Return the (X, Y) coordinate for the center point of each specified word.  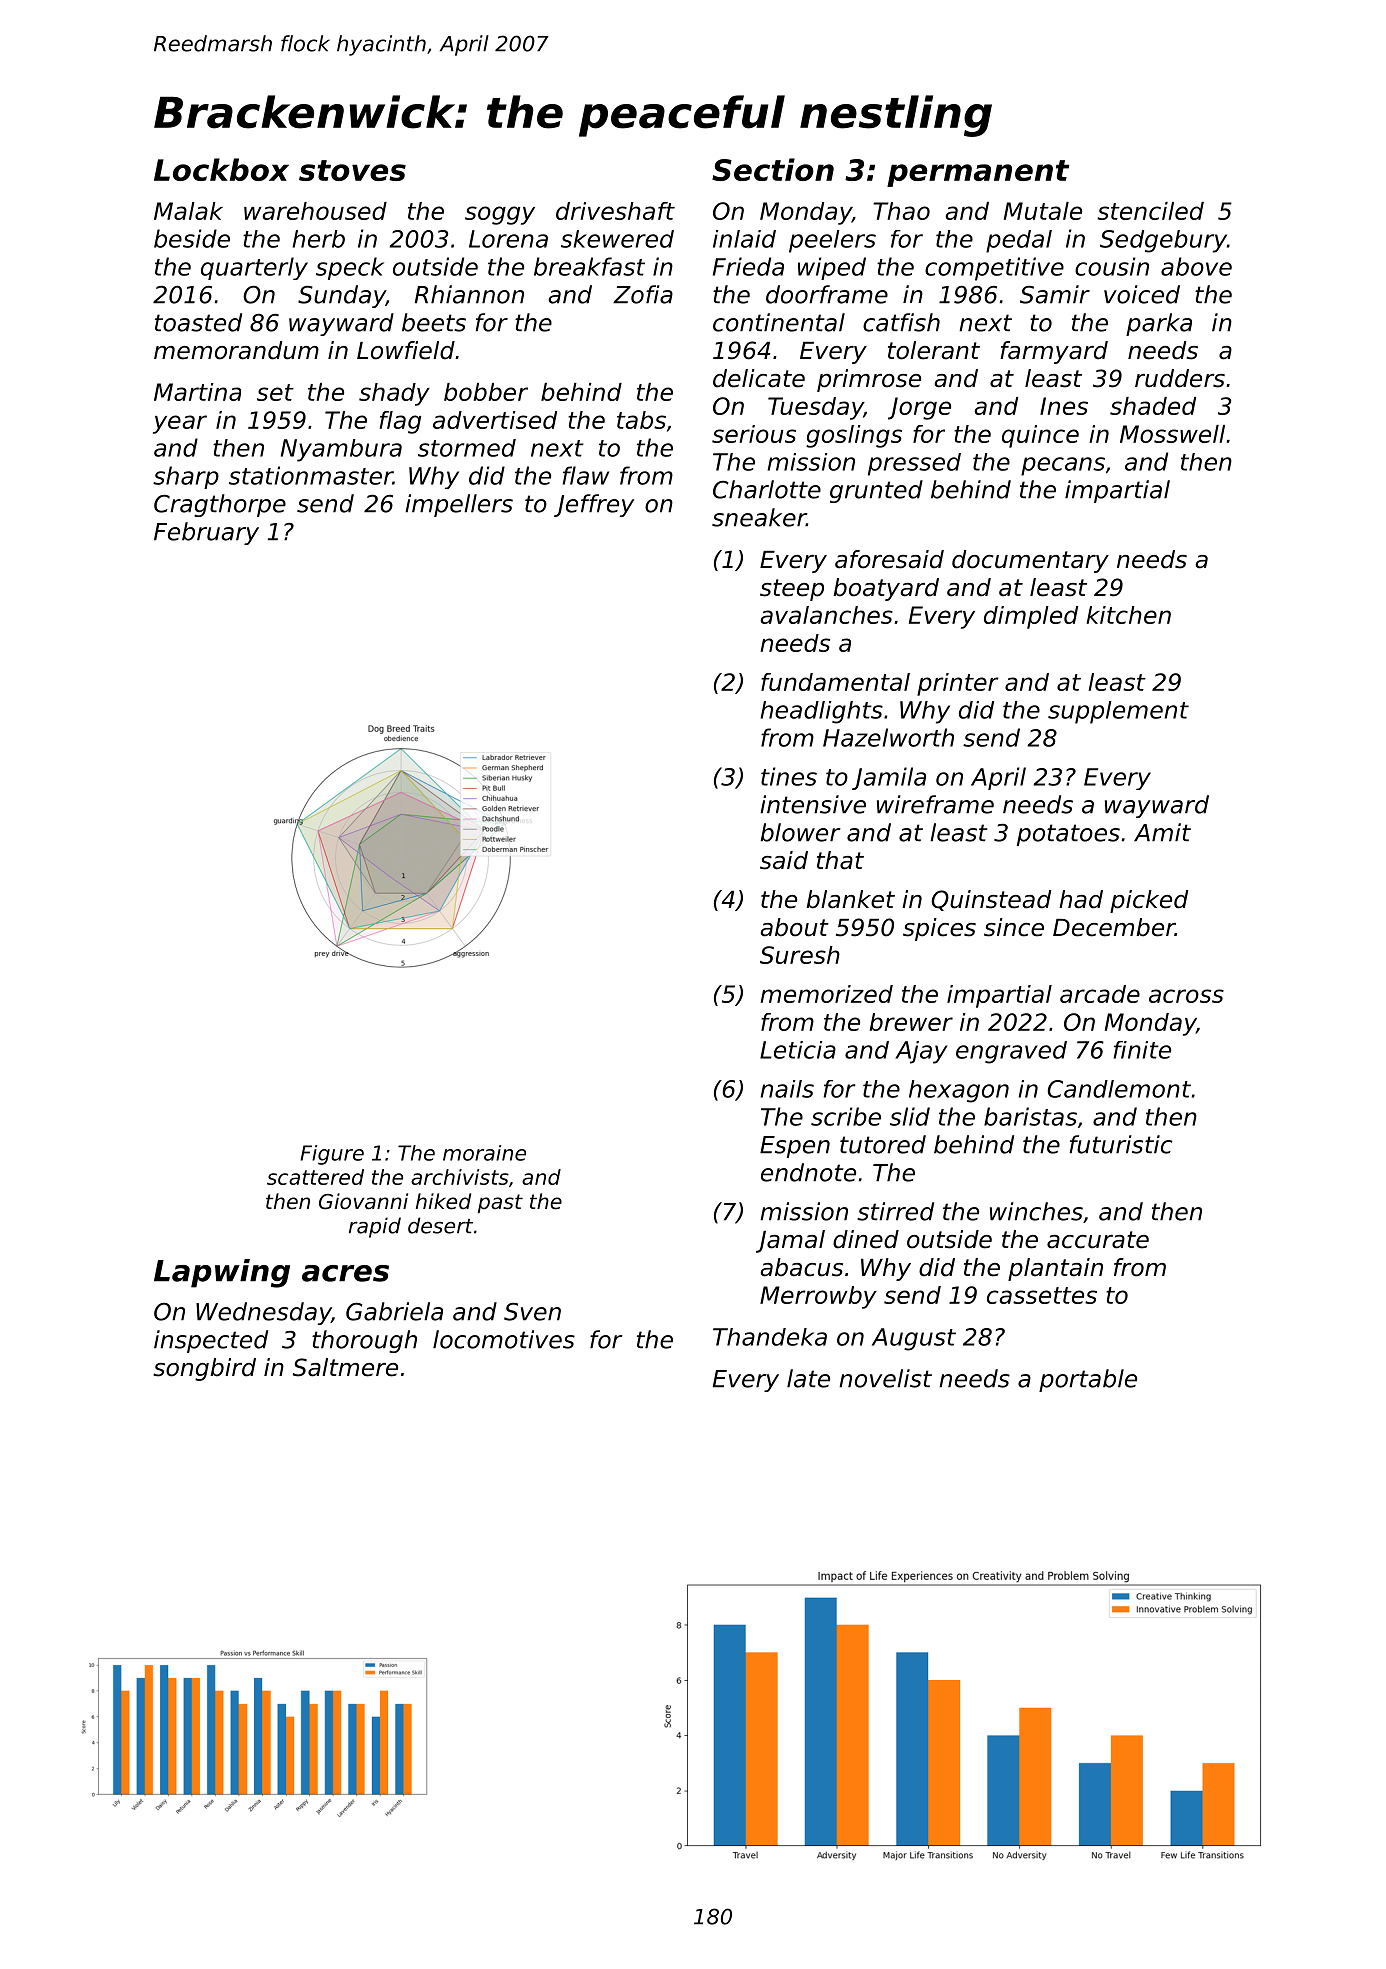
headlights (822, 712)
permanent (978, 173)
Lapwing (222, 1273)
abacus (801, 1267)
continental (779, 322)
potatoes (1068, 835)
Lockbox (221, 169)
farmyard (1054, 352)
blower (801, 832)
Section (773, 169)
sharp (186, 477)
